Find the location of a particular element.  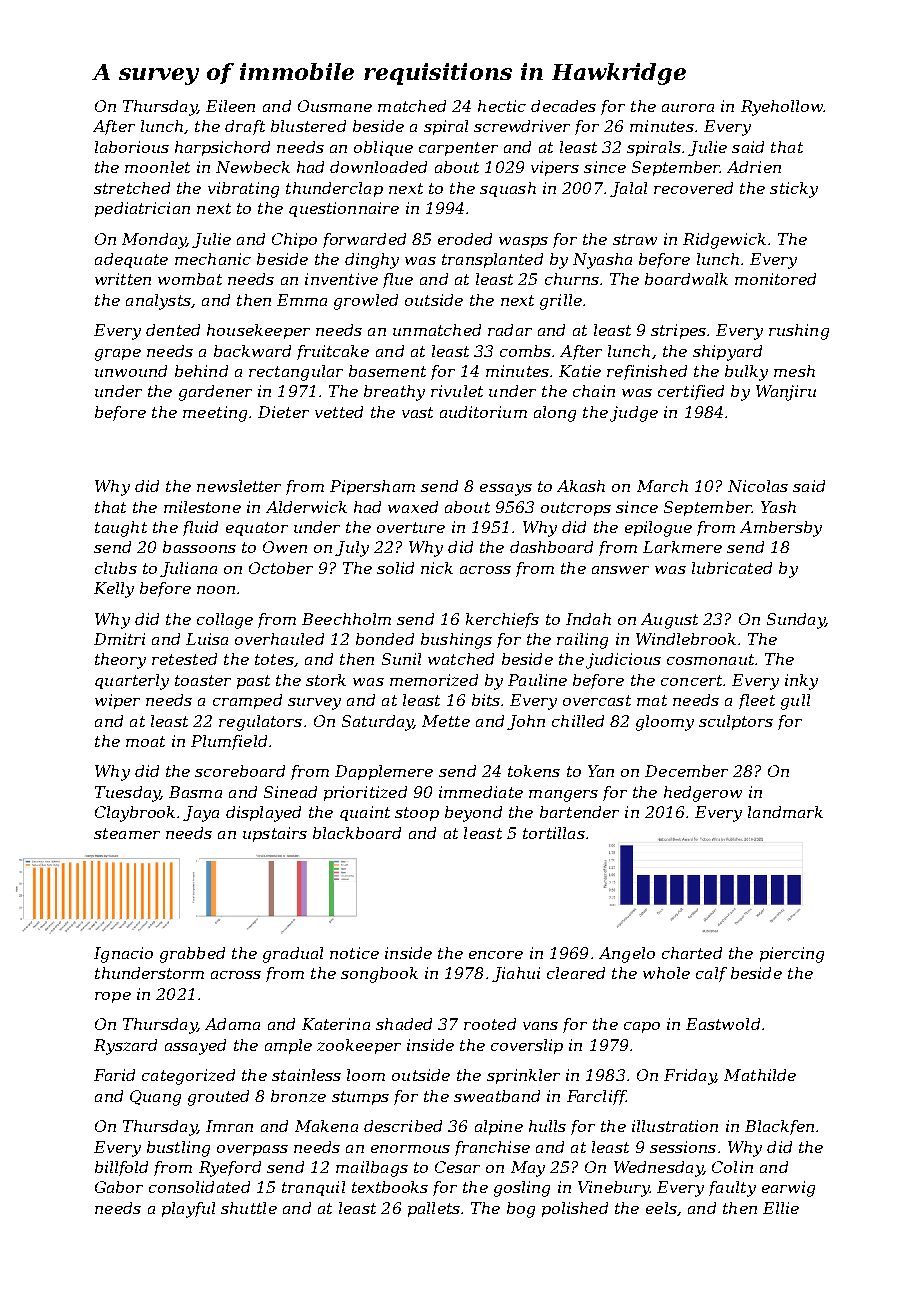

sculptors is located at coordinates (736, 722).
